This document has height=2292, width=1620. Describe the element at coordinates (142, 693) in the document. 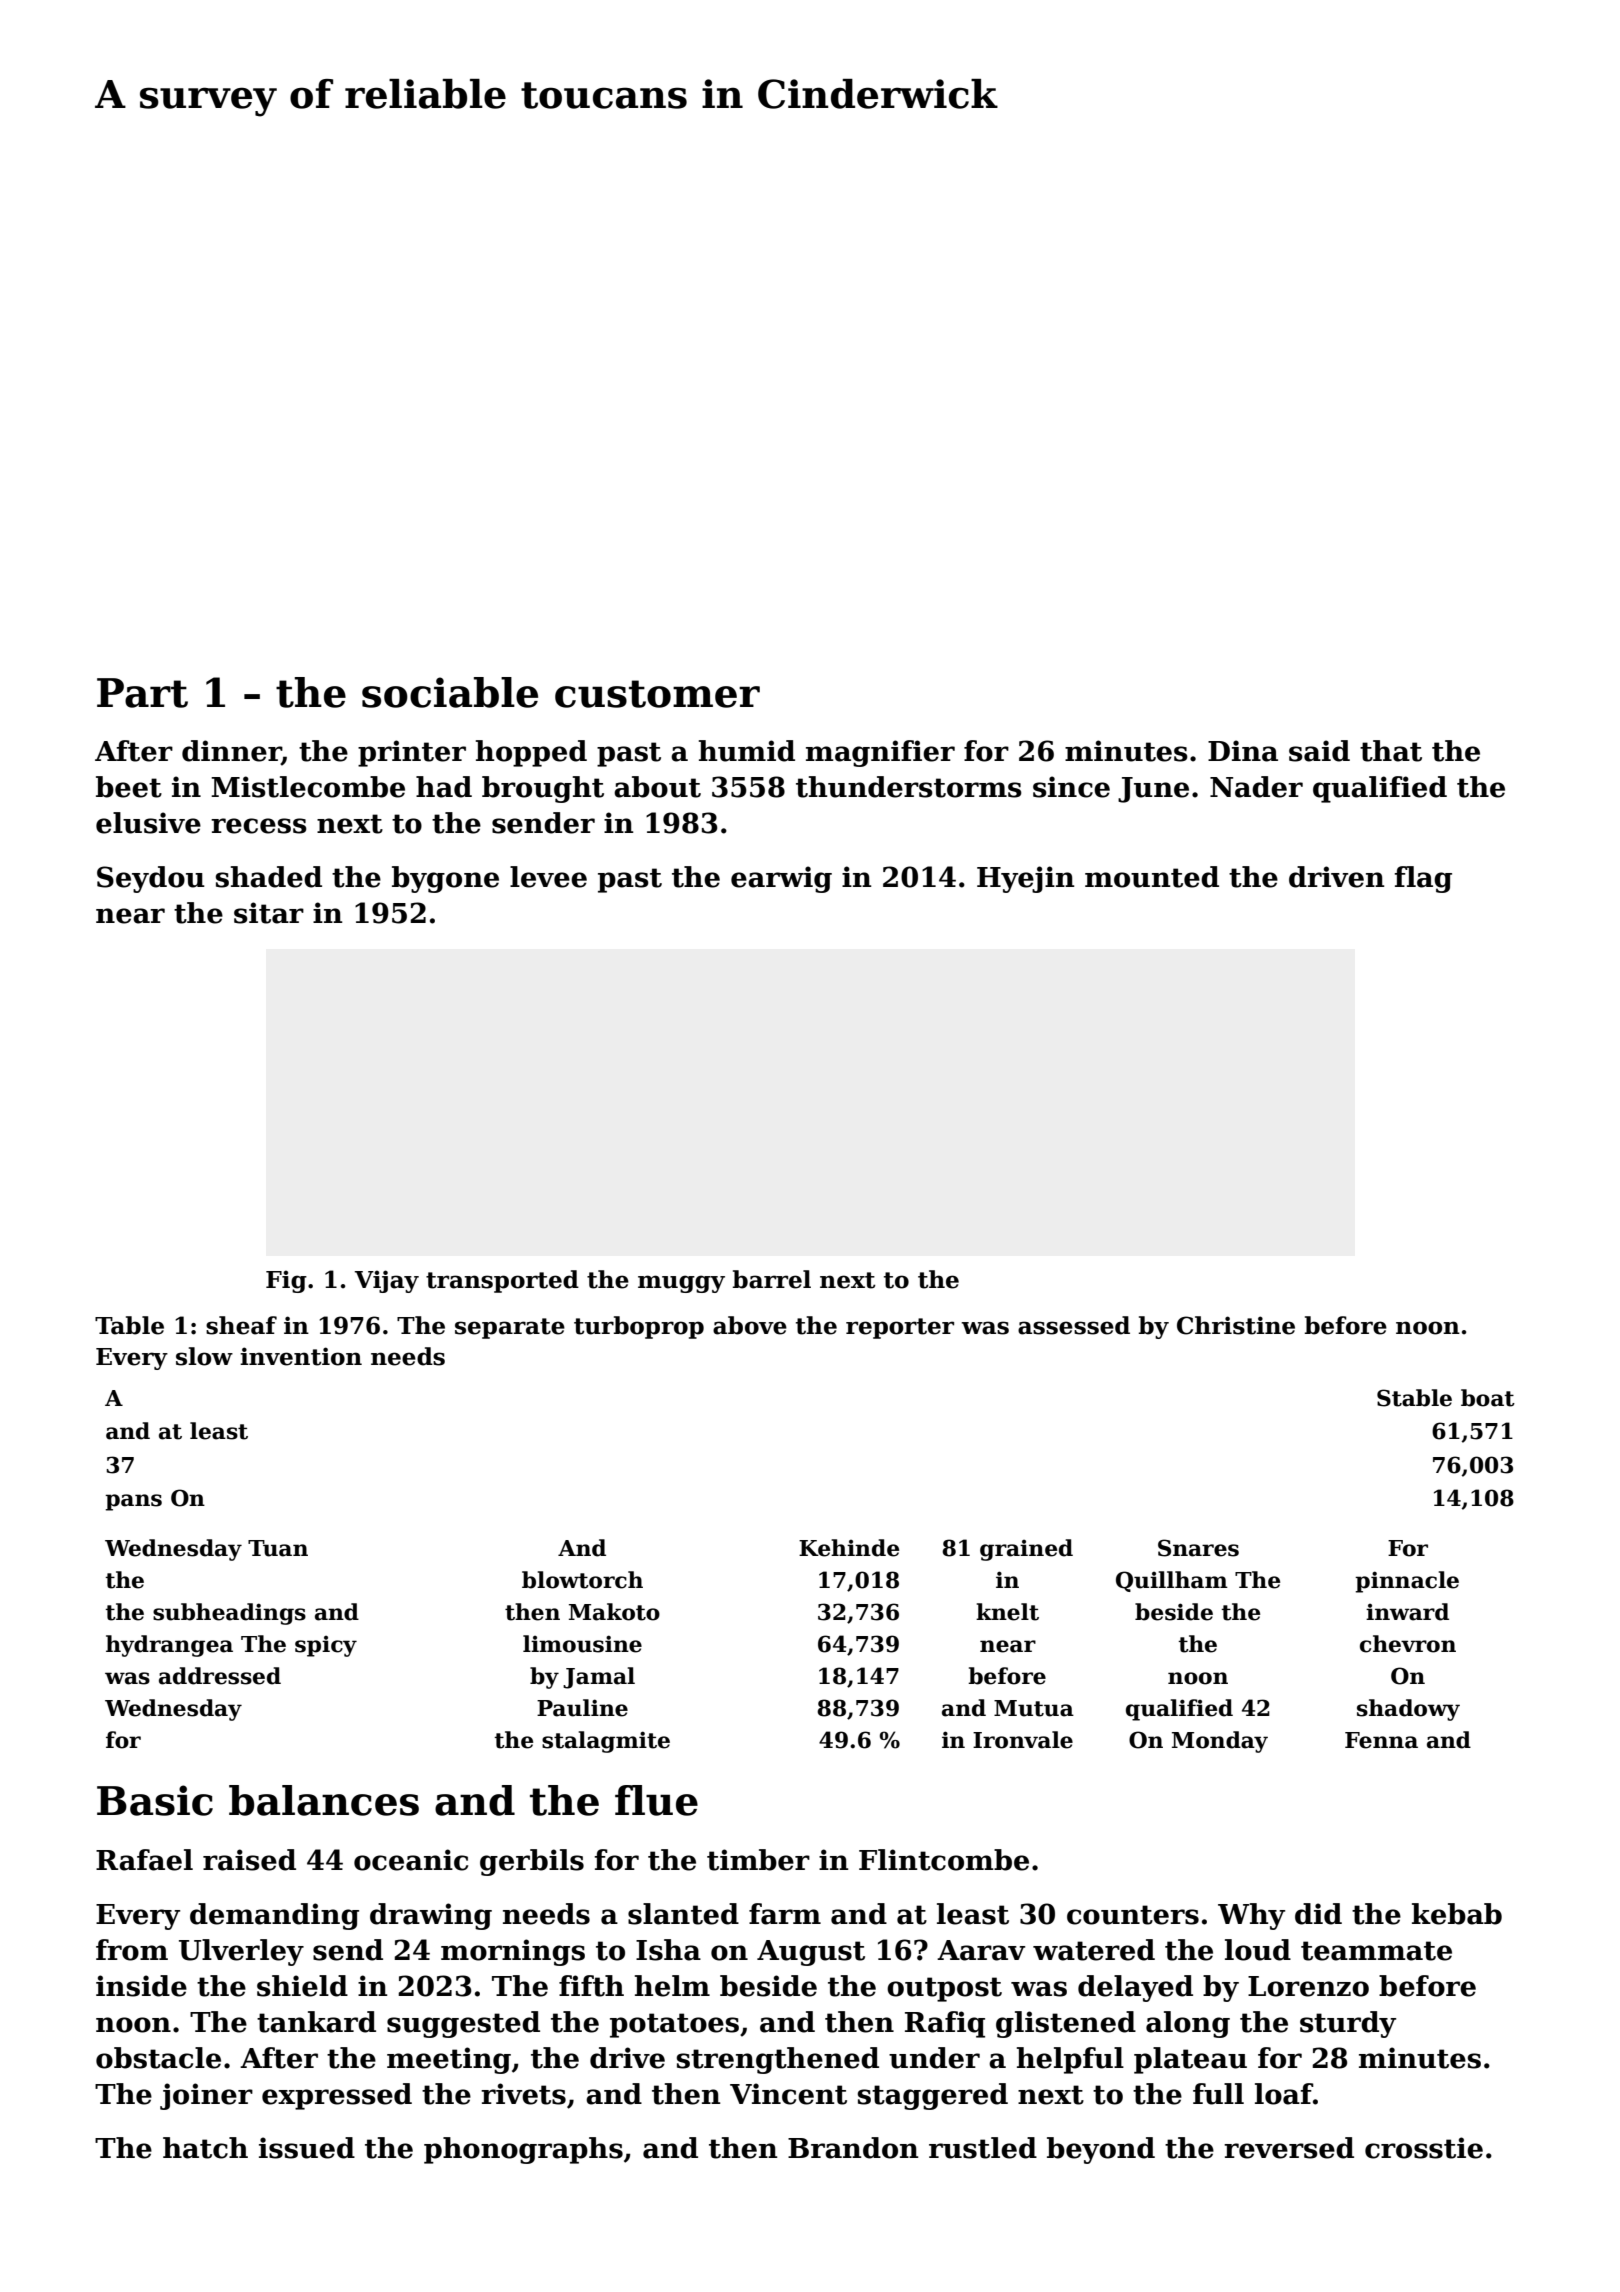

I see `Part` at that location.
